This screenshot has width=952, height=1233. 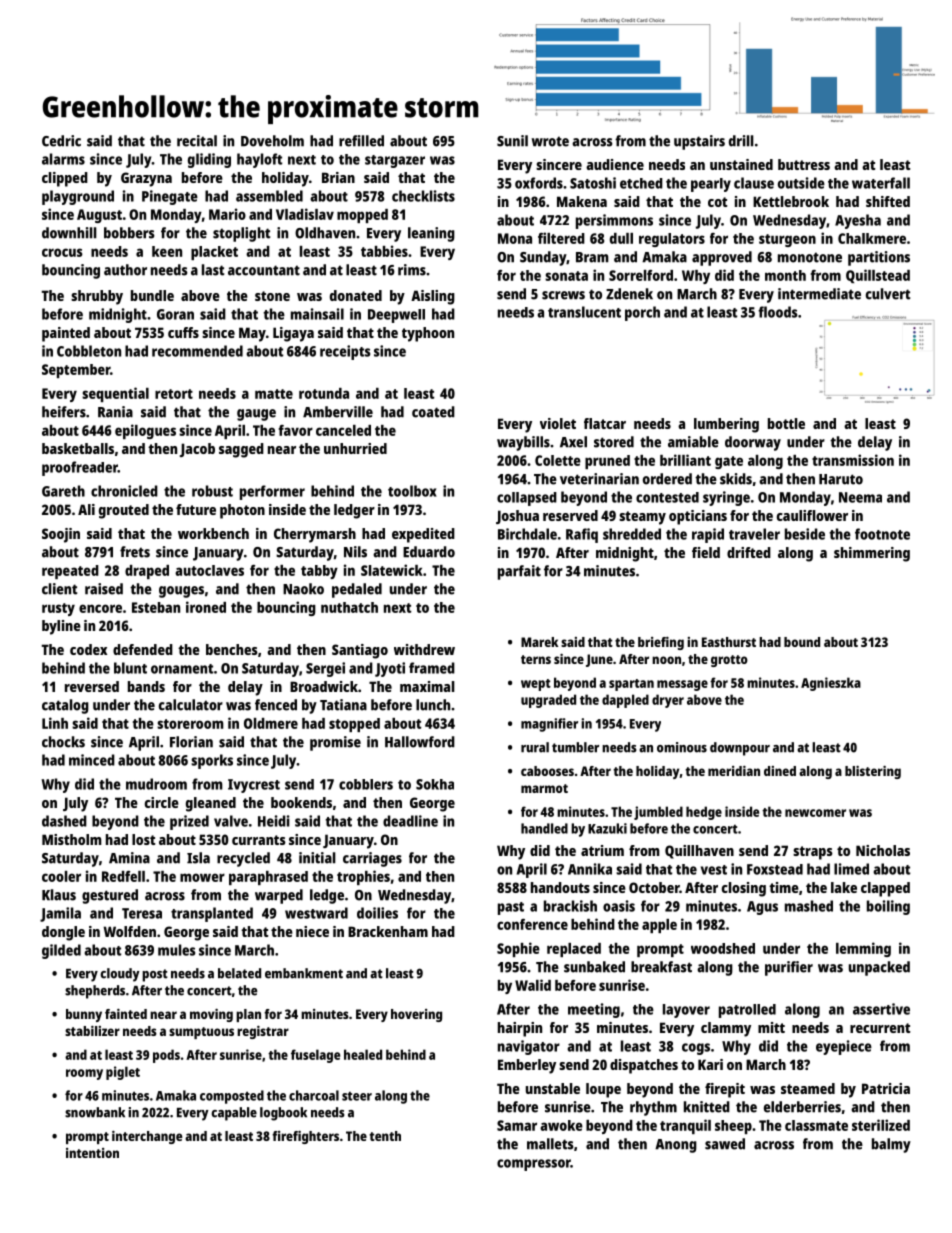 I want to click on recital, so click(x=197, y=141).
